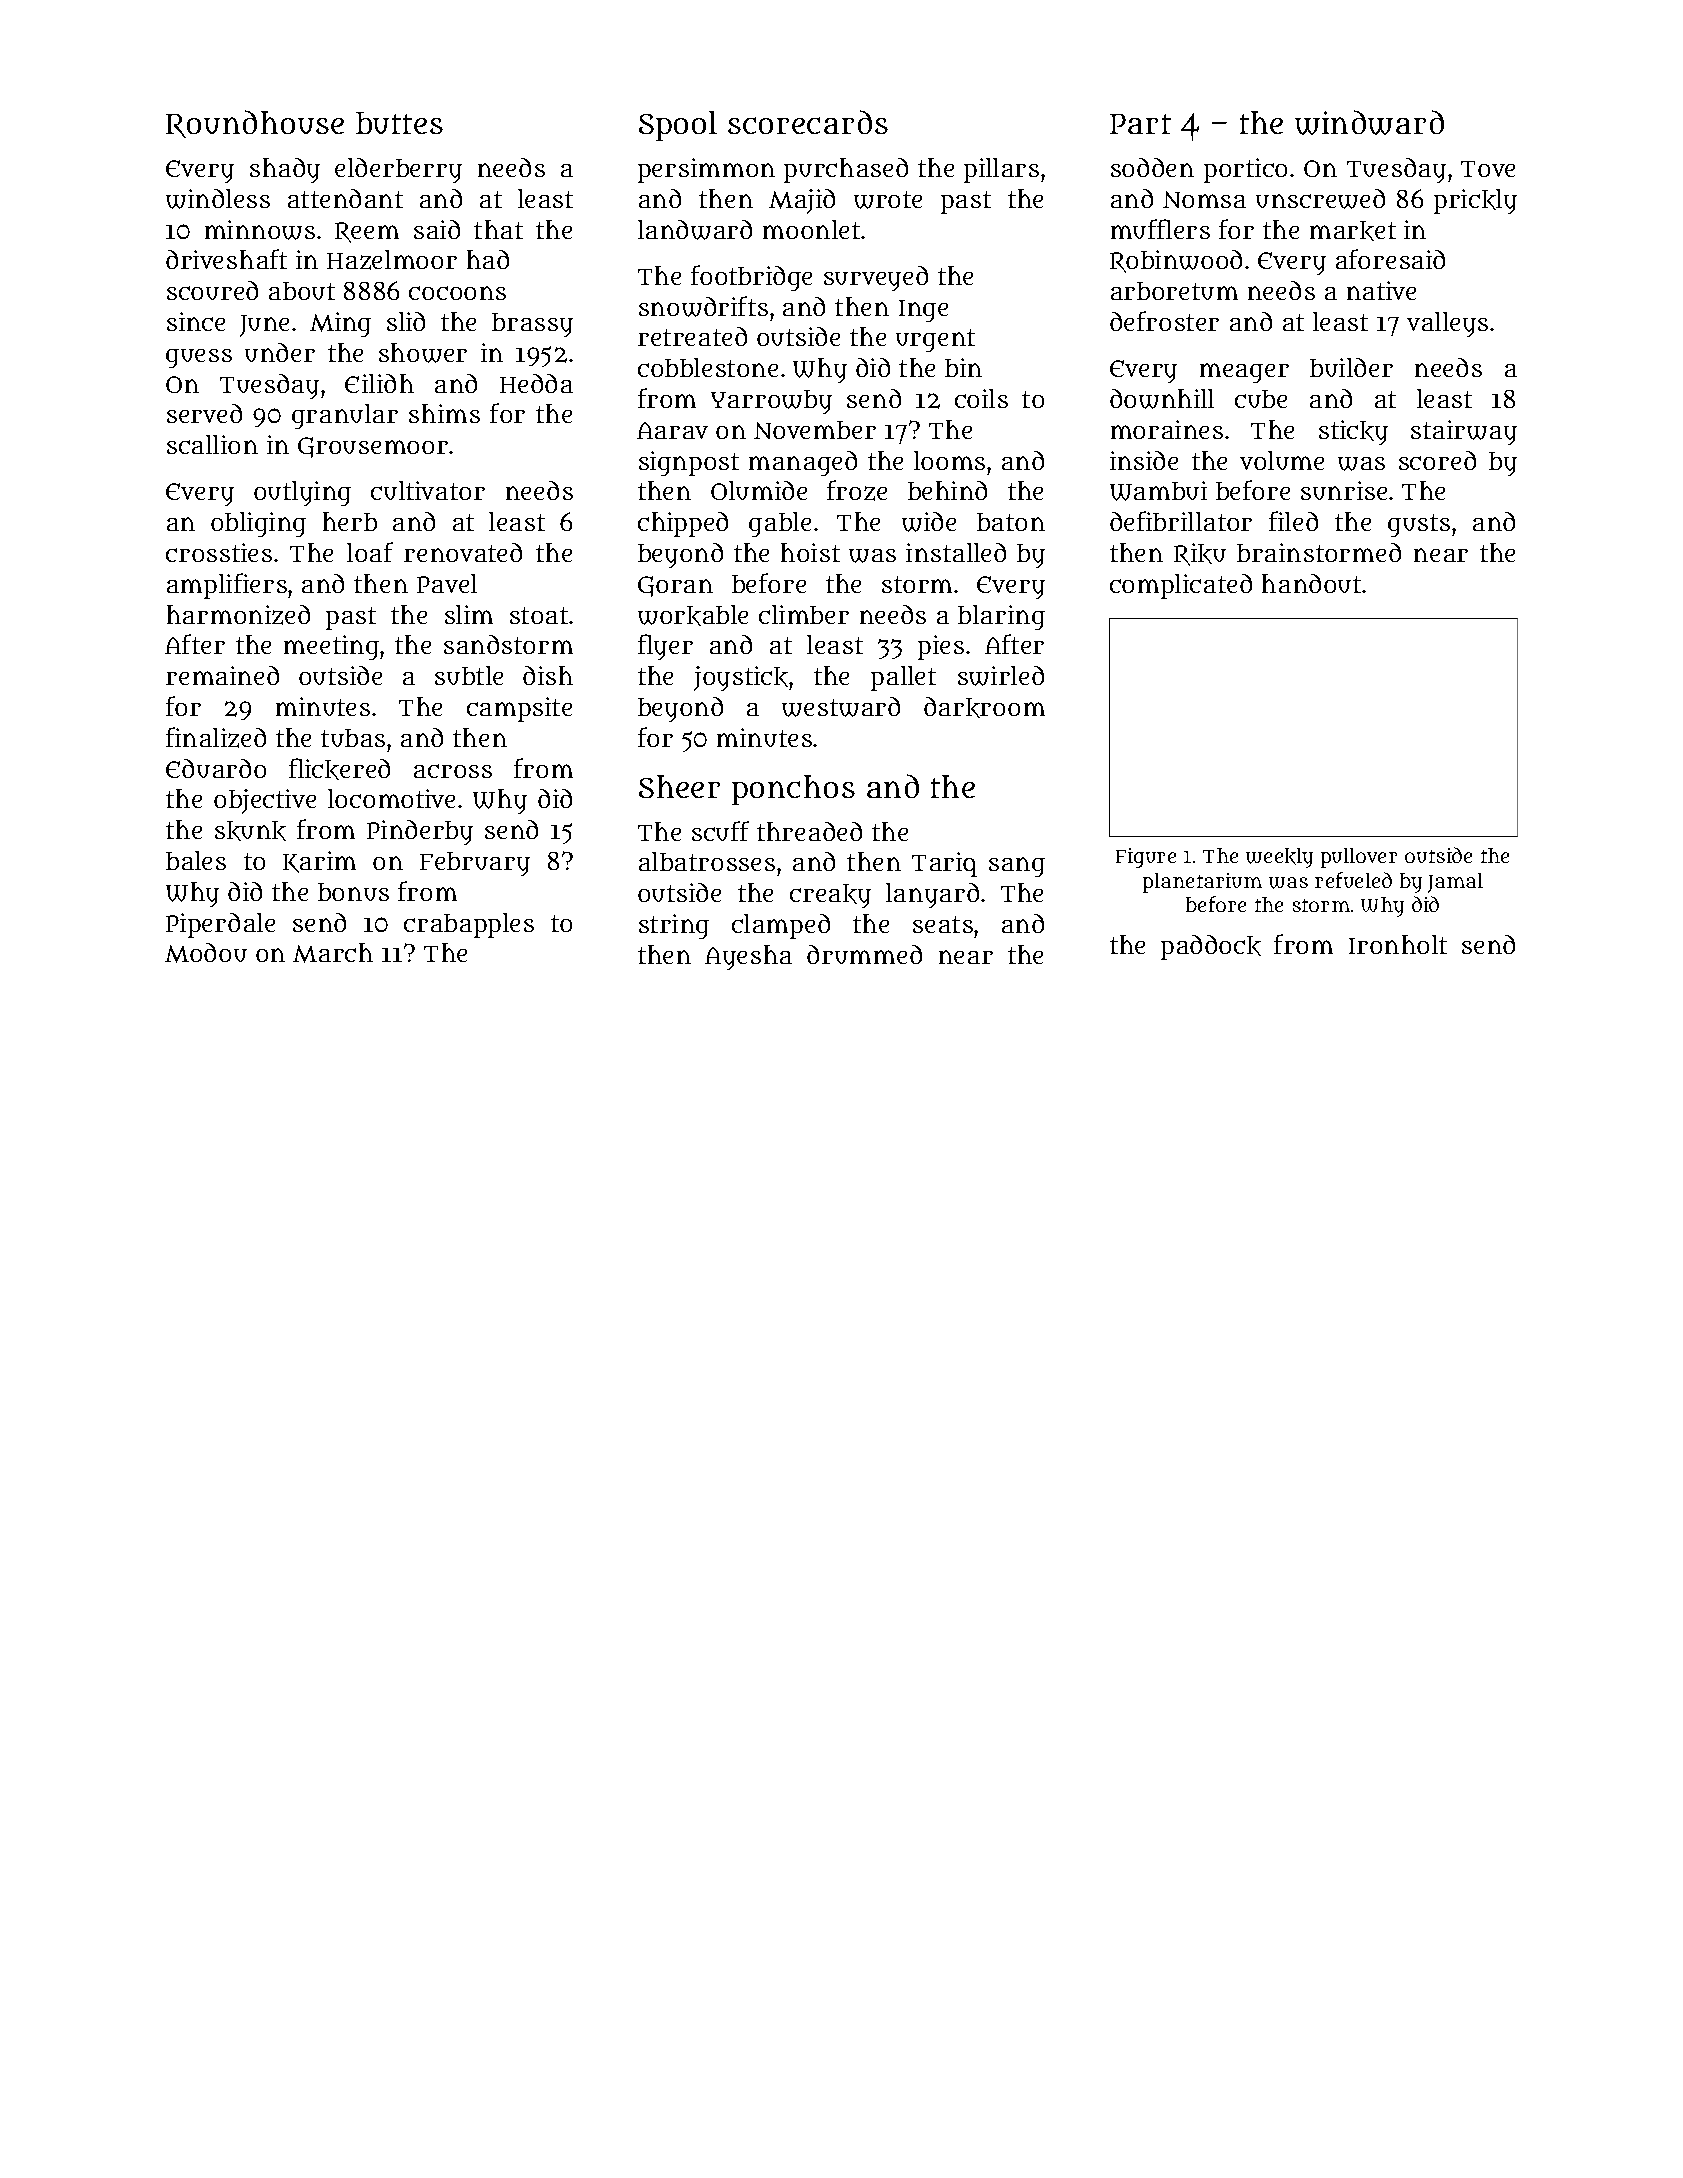 The height and width of the screenshot is (2178, 1683). Describe the element at coordinates (1140, 124) in the screenshot. I see `Part` at that location.
